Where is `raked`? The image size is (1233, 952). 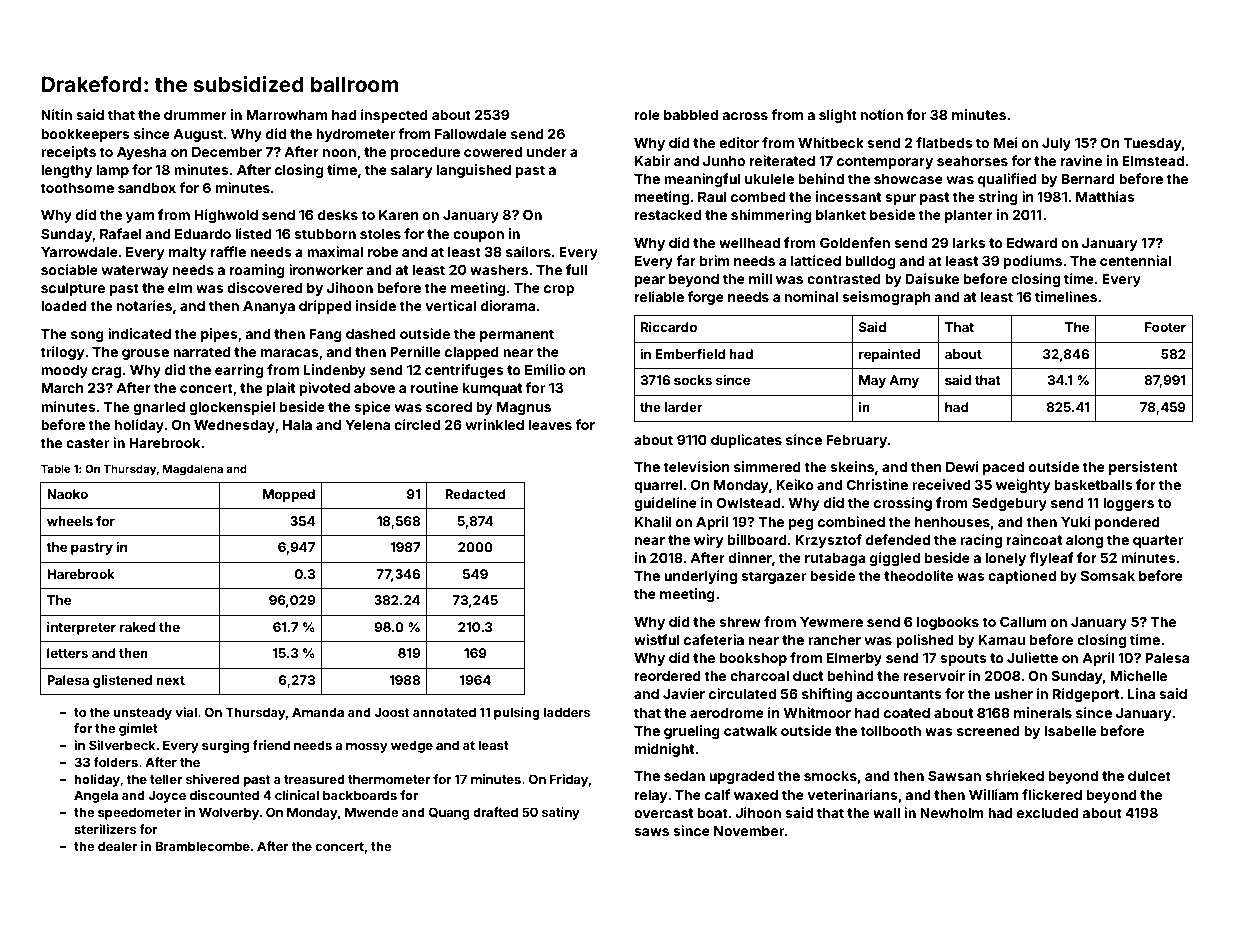
raked is located at coordinates (138, 627).
